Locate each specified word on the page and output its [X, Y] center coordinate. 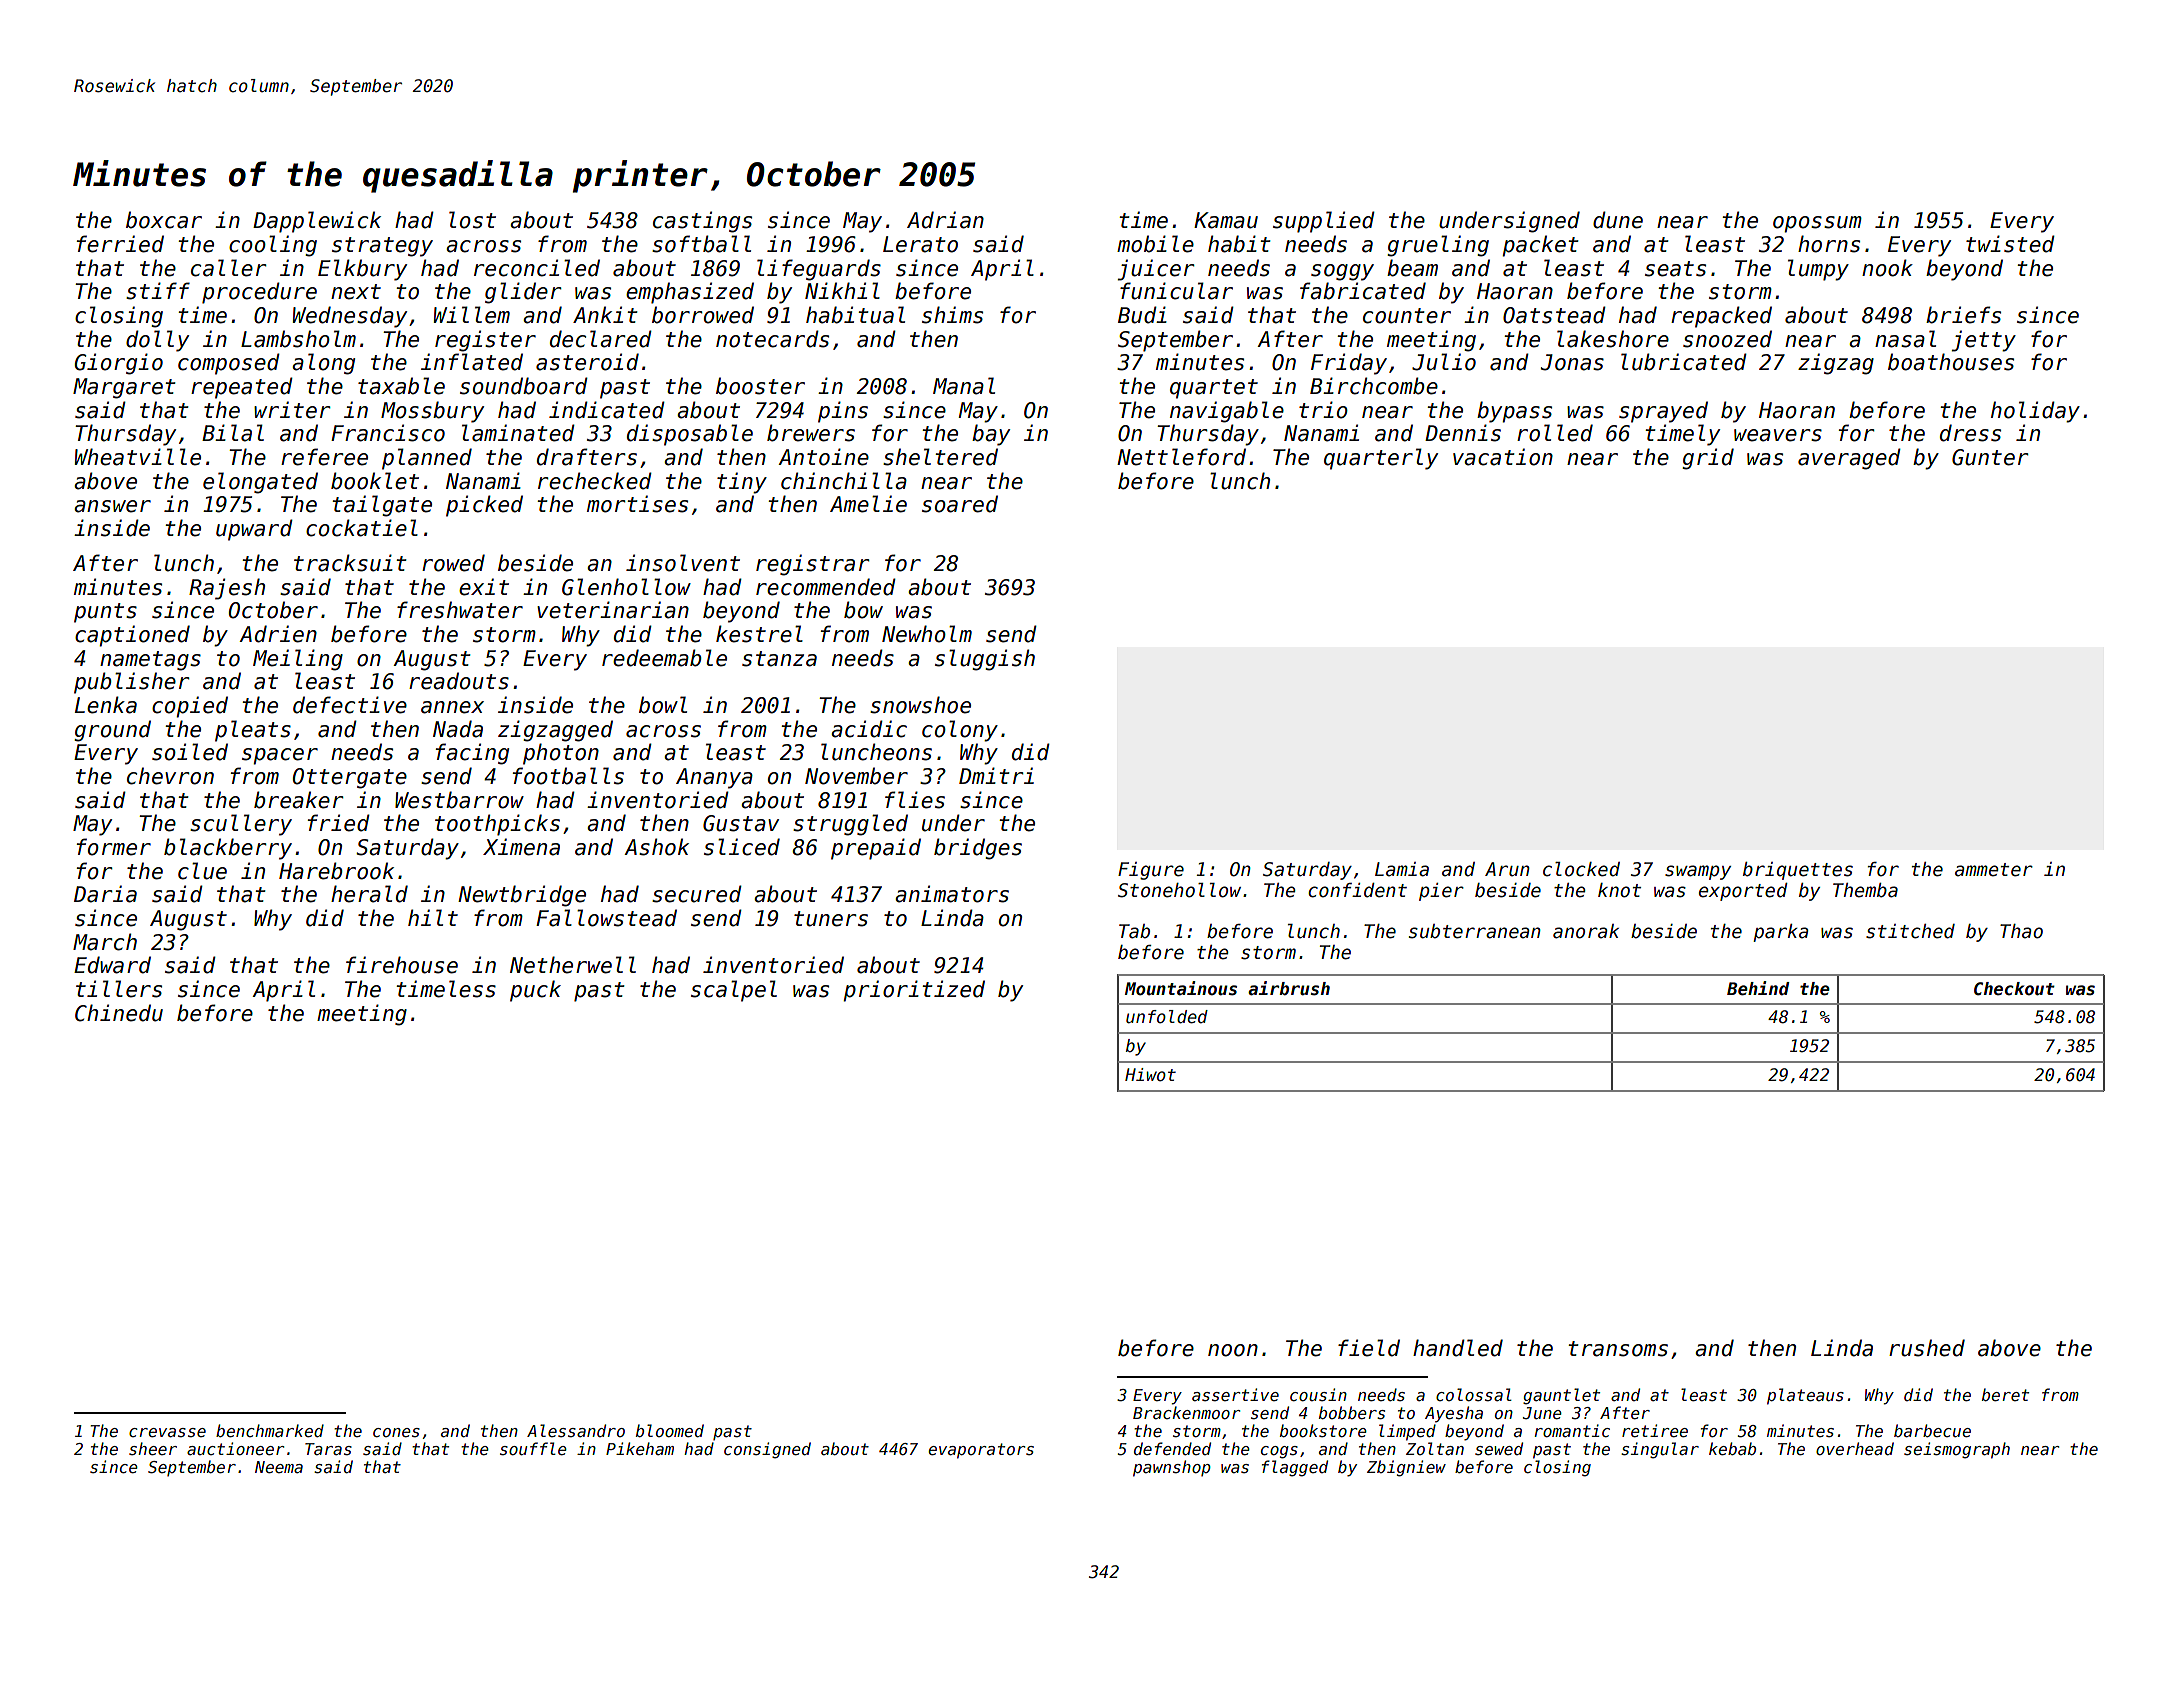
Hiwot [1150, 1075]
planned [427, 459]
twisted [2010, 244]
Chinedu [119, 1013]
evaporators [981, 1451]
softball [701, 244]
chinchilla [844, 481]
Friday [1349, 364]
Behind [1758, 988]
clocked [1581, 869]
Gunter [1990, 457]
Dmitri [996, 775]
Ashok [656, 847]
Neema [279, 1467]
